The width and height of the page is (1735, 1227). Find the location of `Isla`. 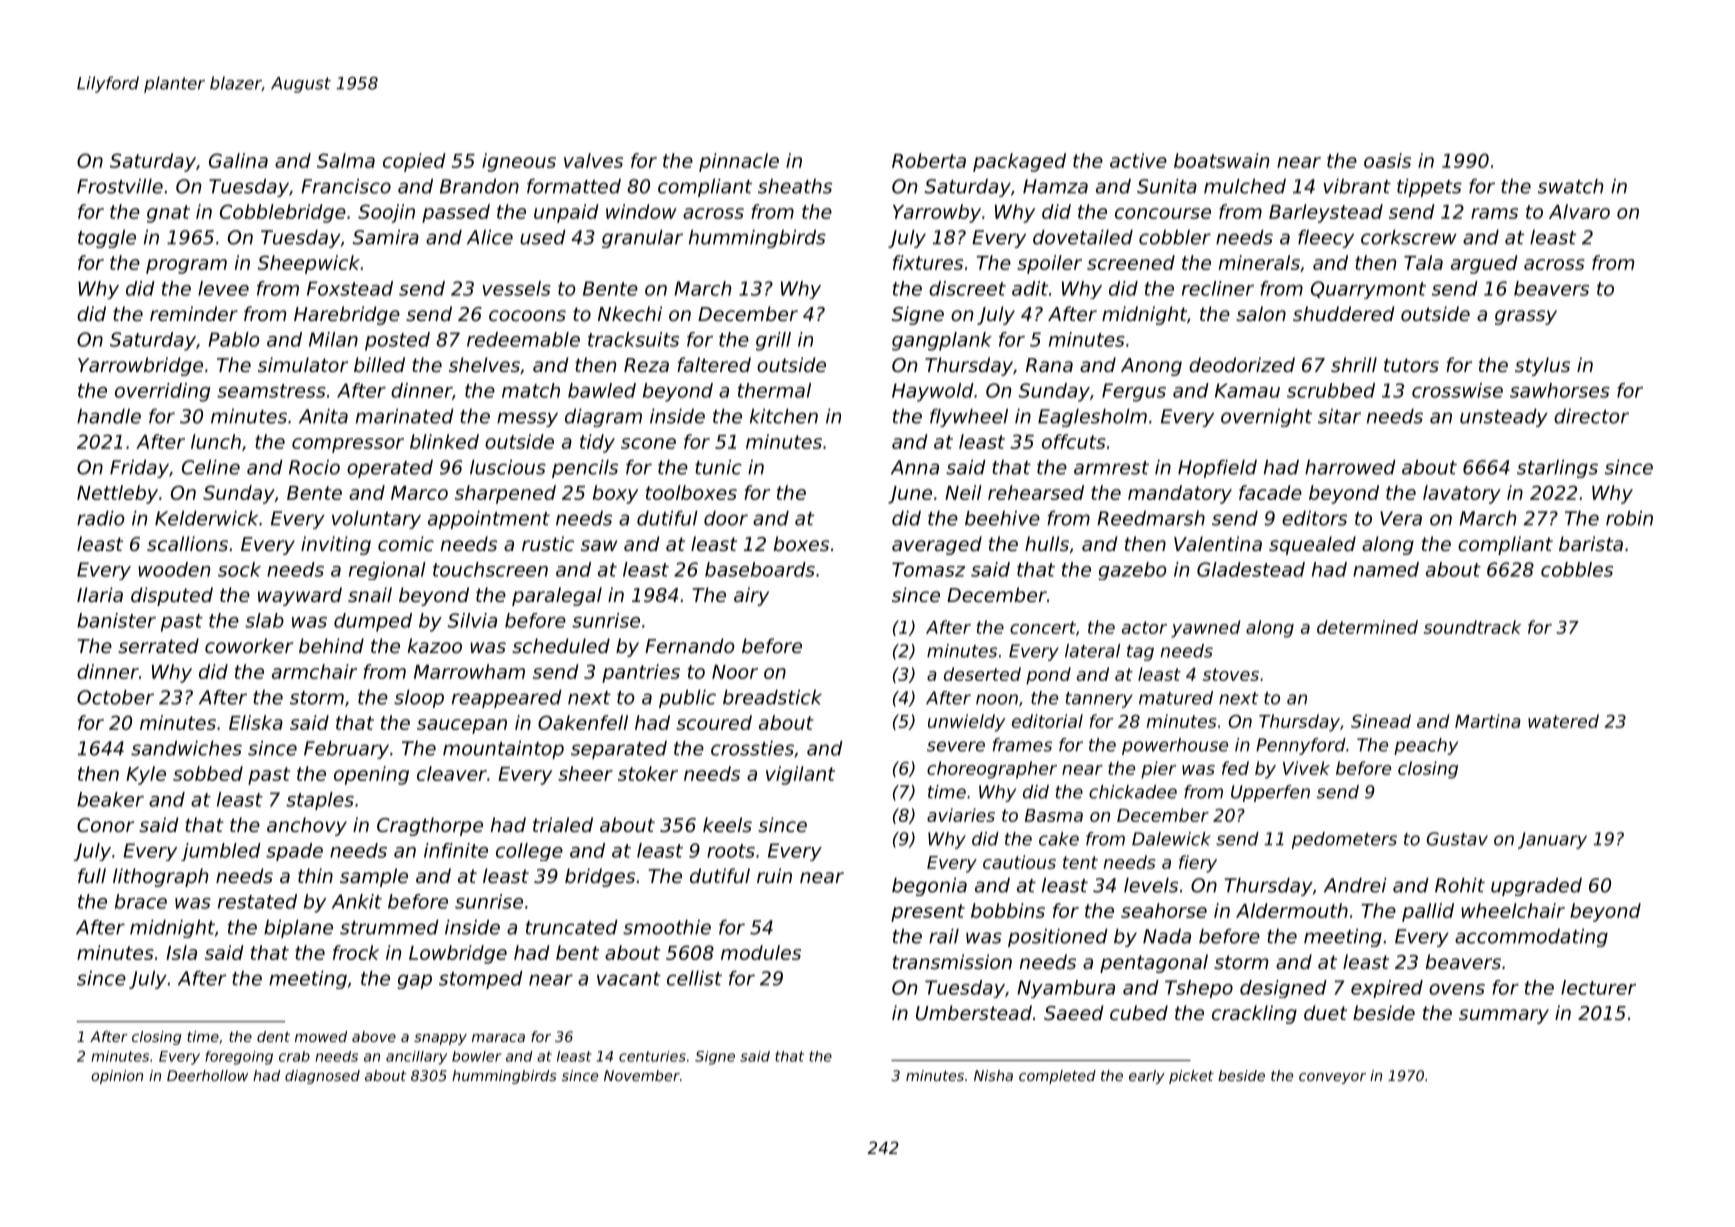

Isla is located at coordinates (181, 952).
